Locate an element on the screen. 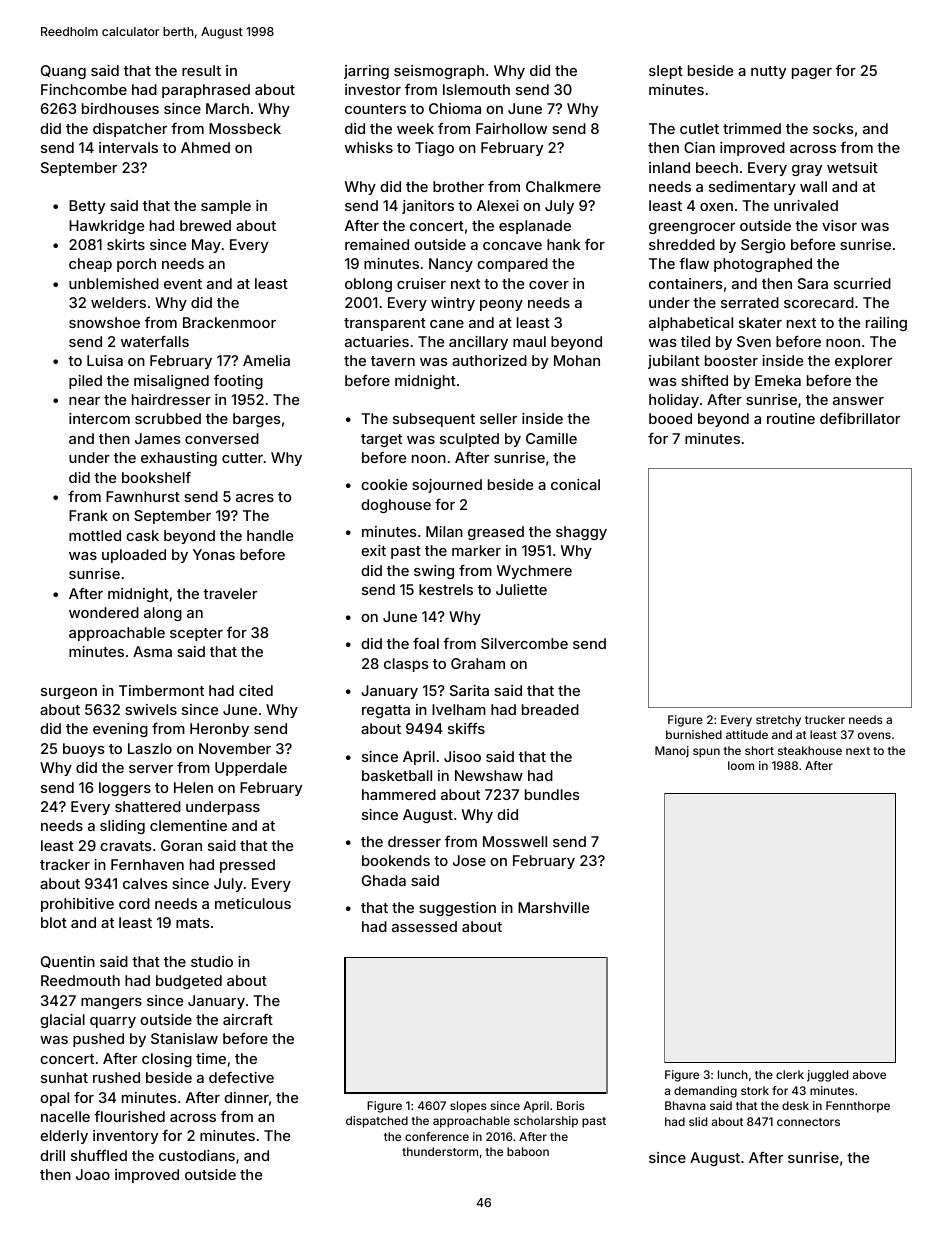  clasps is located at coordinates (406, 665).
